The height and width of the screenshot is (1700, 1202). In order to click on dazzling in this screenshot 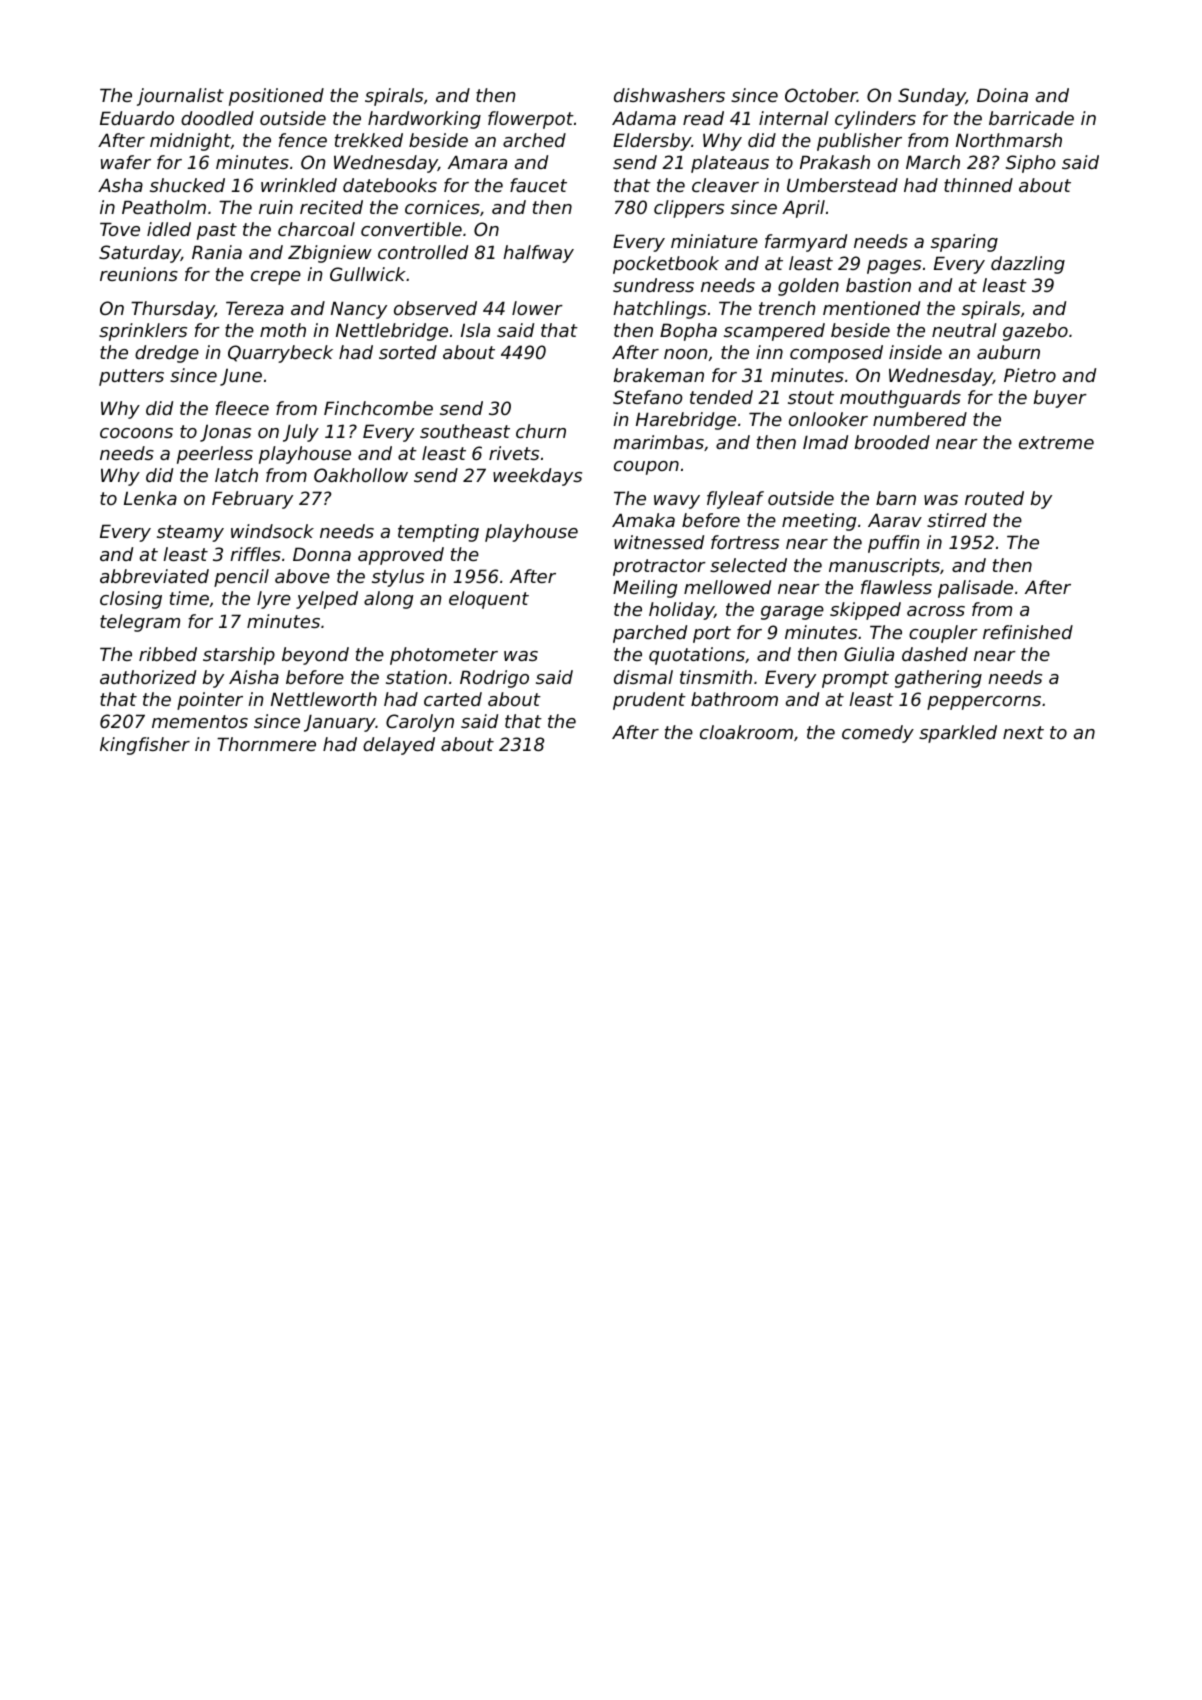, I will do `click(1028, 265)`.
